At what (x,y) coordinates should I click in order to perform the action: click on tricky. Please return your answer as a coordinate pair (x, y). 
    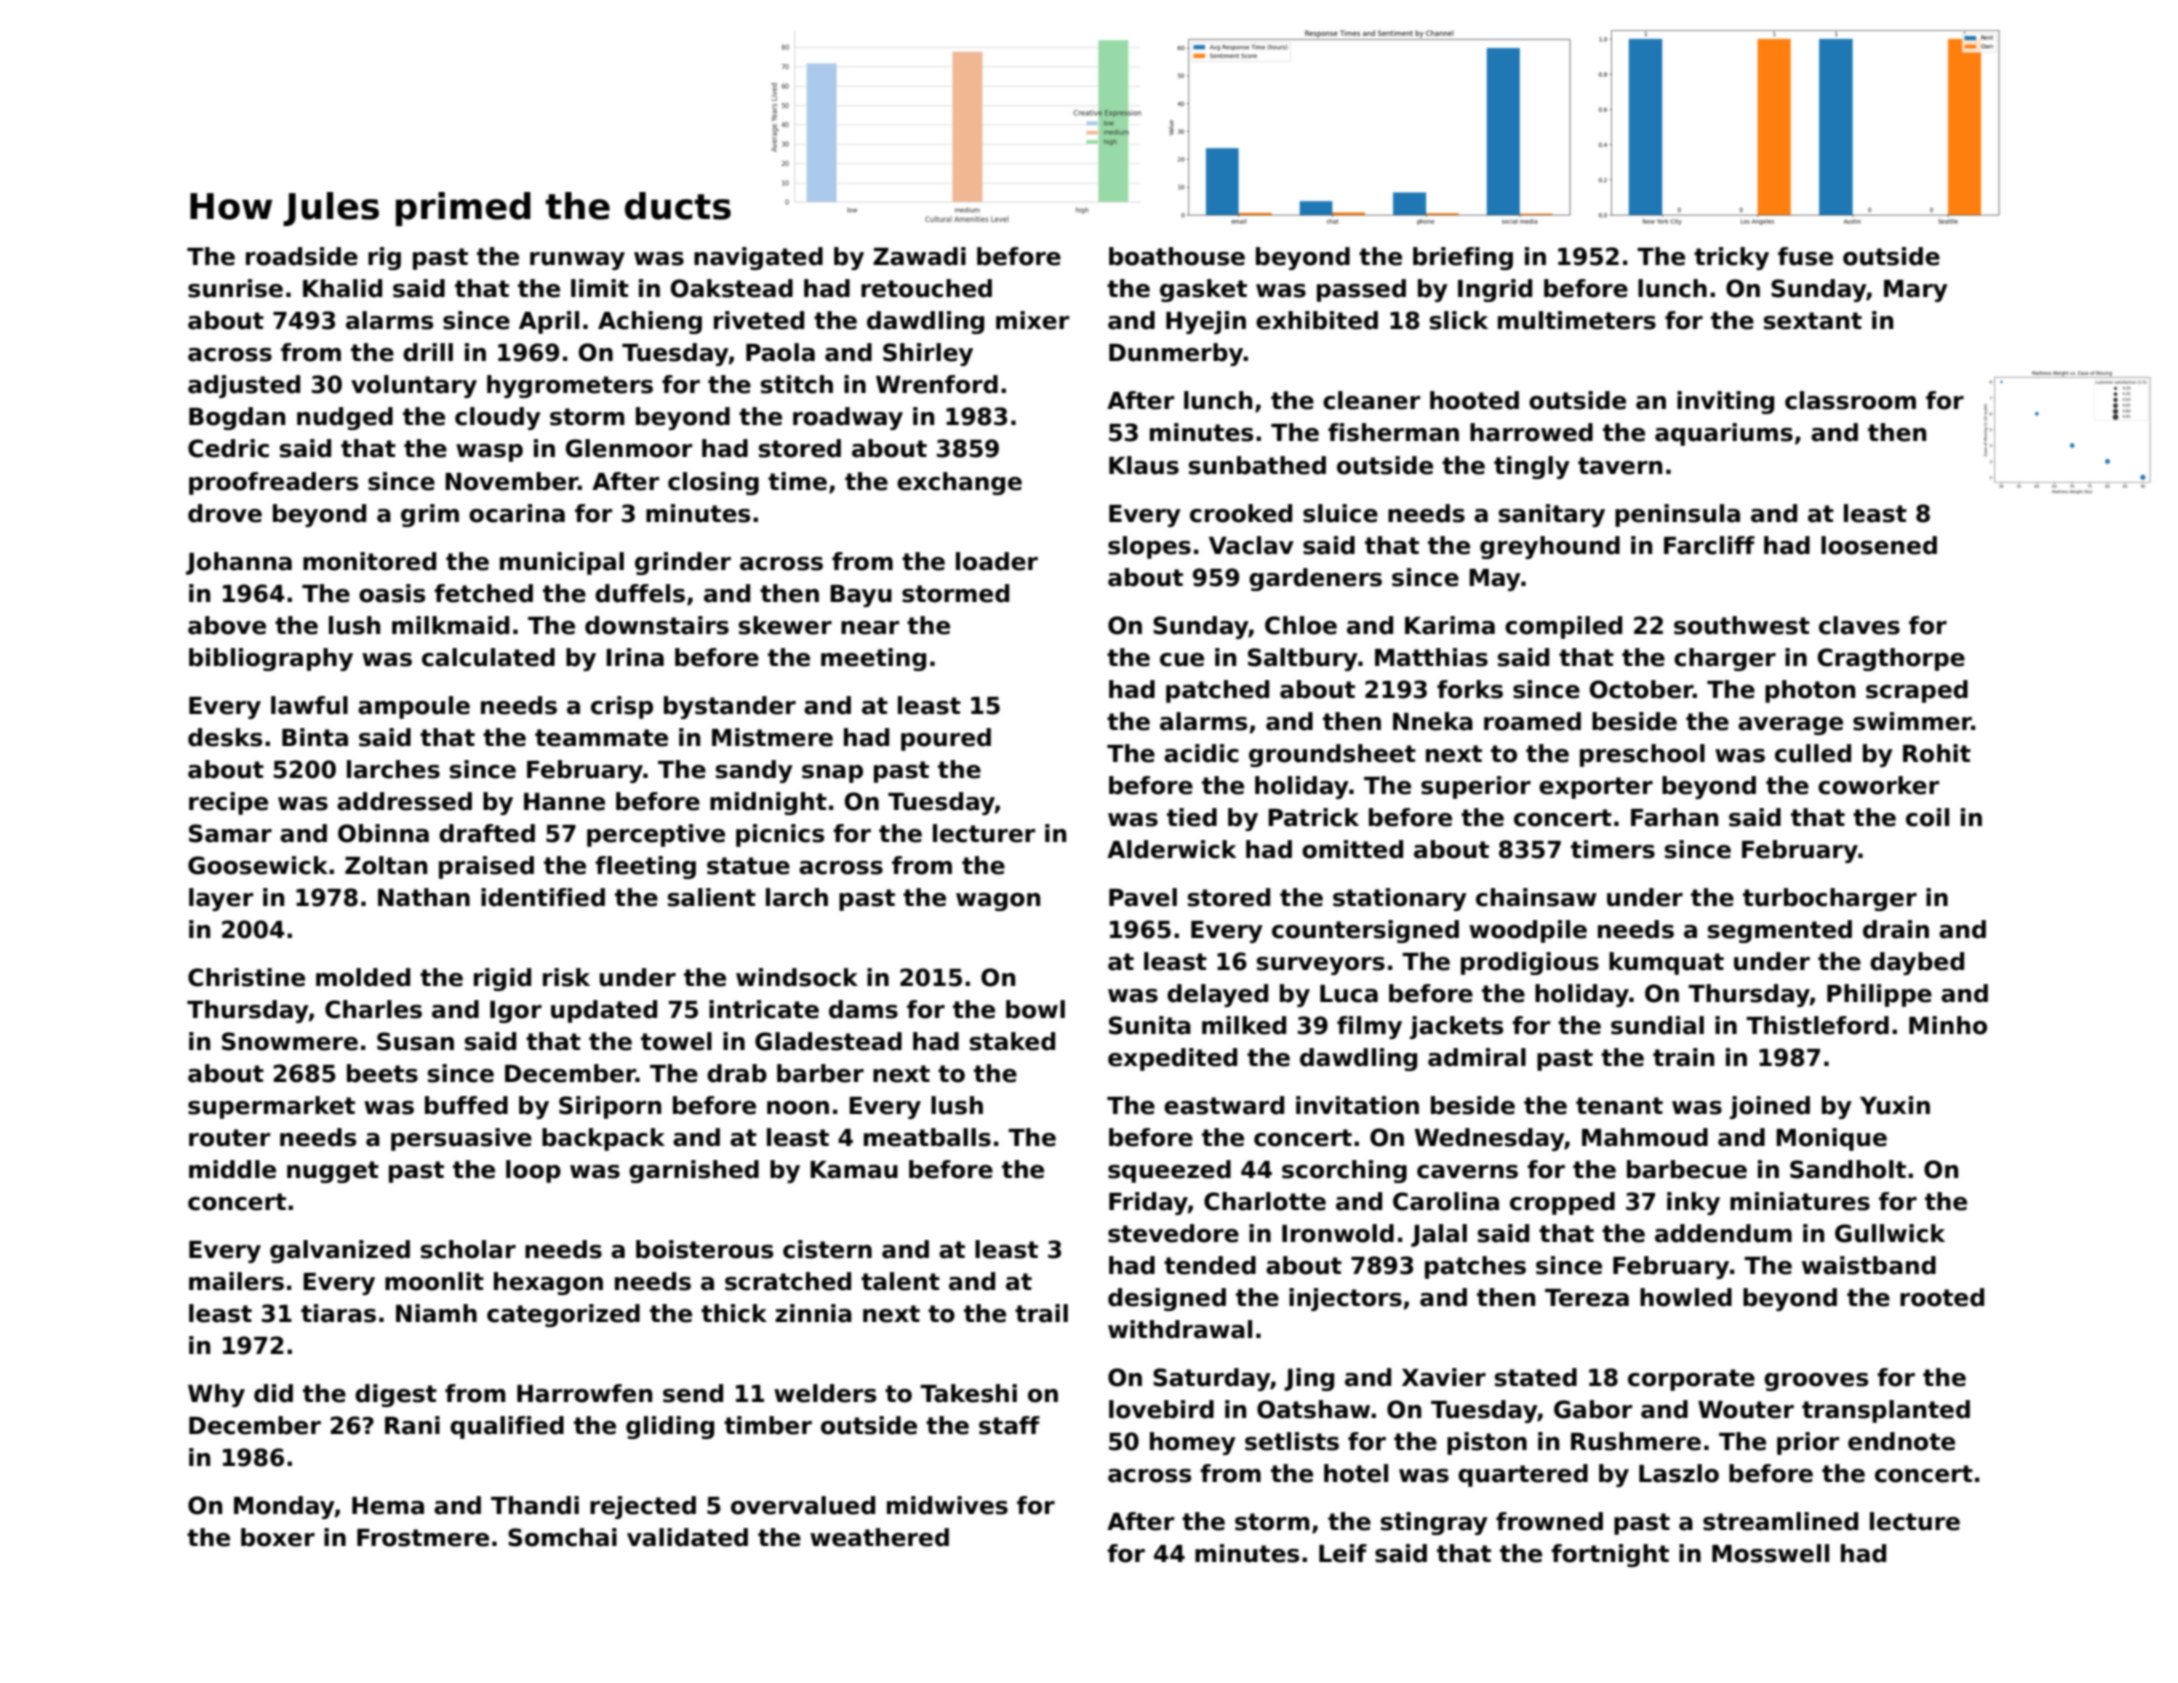
    Looking at the image, I should click on (1731, 258).
